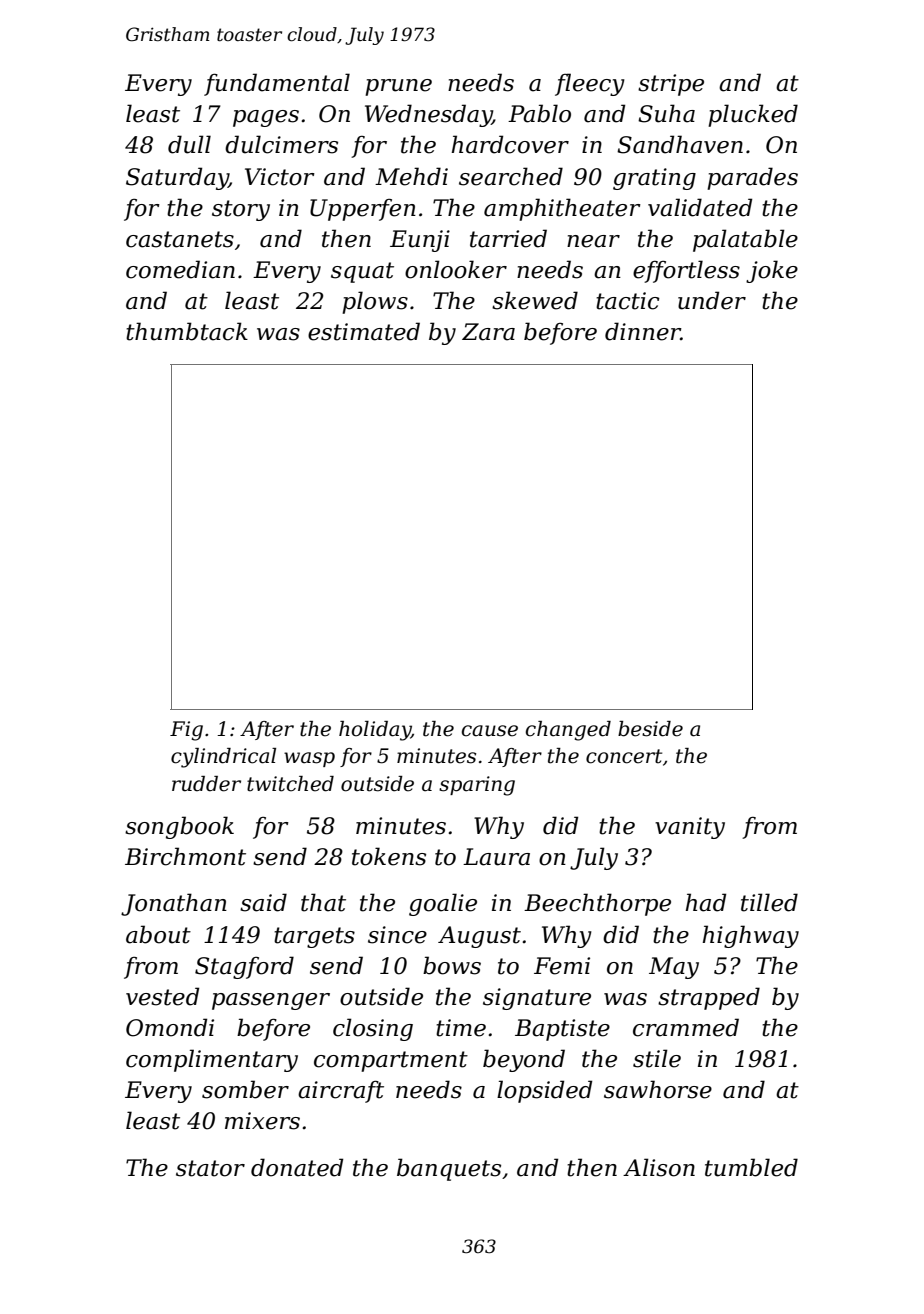 The width and height of the screenshot is (924, 1314). Describe the element at coordinates (364, 331) in the screenshot. I see `estimated` at that location.
